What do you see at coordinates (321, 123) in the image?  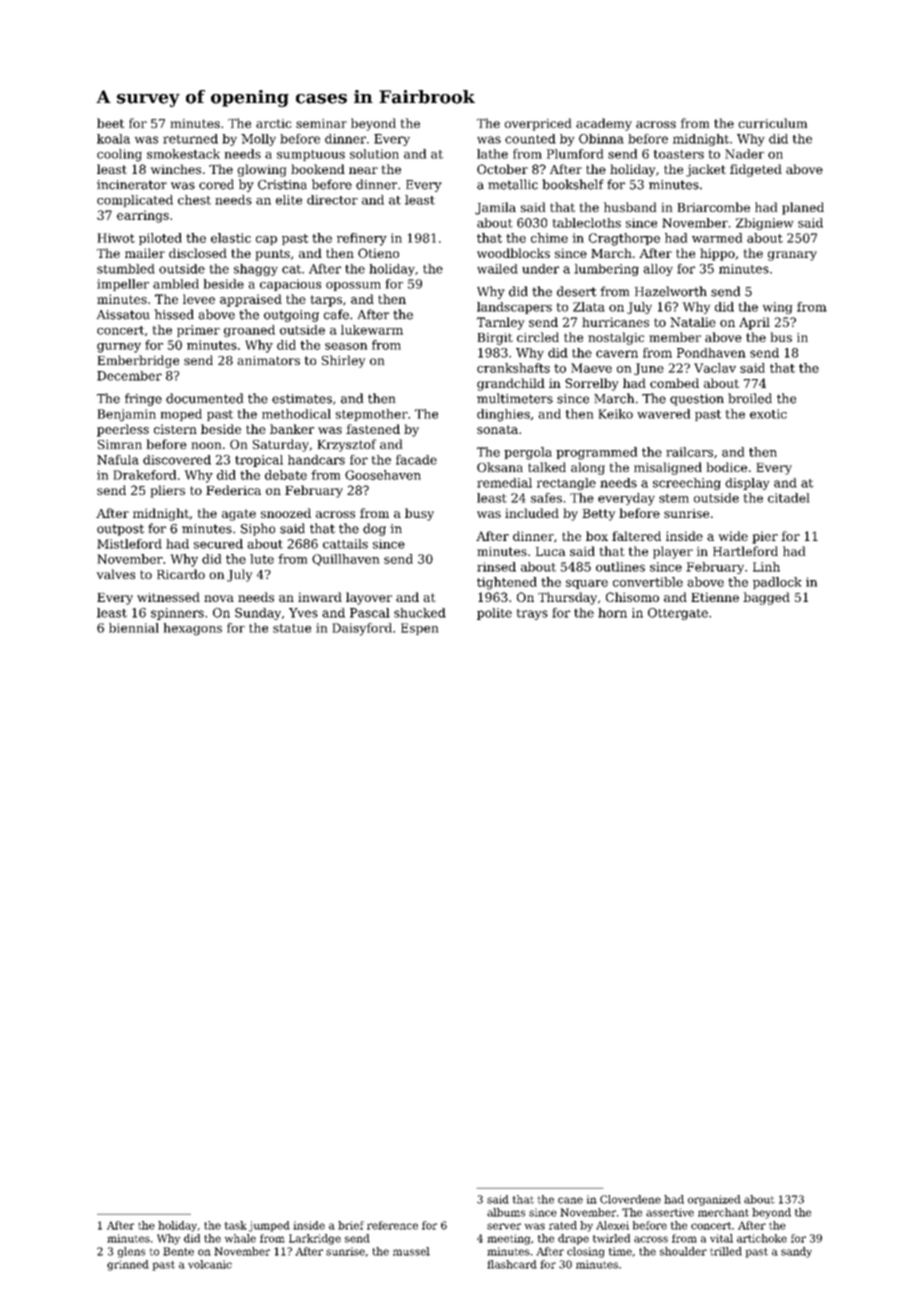 I see `seminar` at bounding box center [321, 123].
